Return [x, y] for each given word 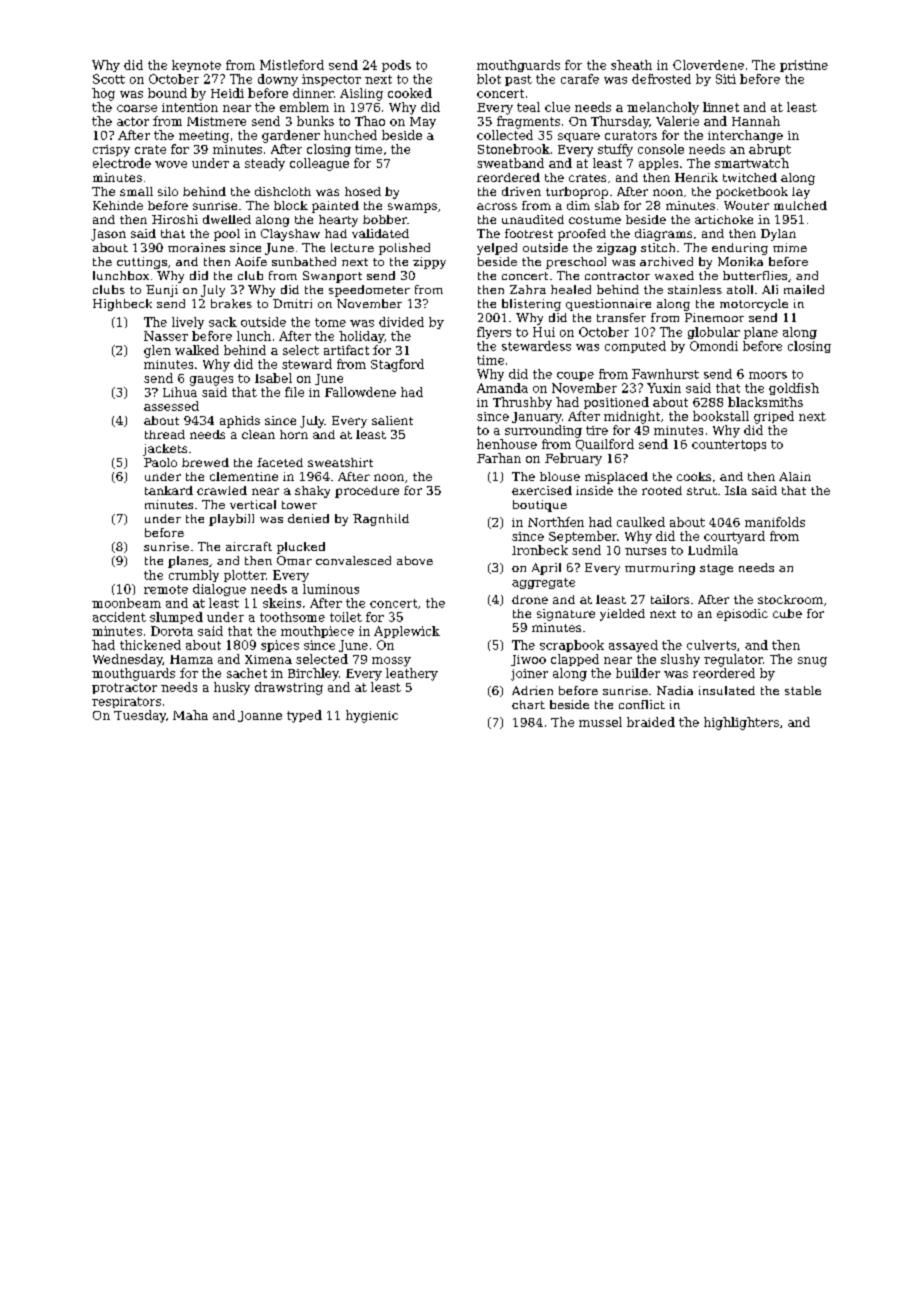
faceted [280, 462]
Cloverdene [708, 65]
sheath [631, 65]
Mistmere [216, 121]
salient [392, 420]
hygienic [372, 716]
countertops [729, 445]
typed [304, 716]
